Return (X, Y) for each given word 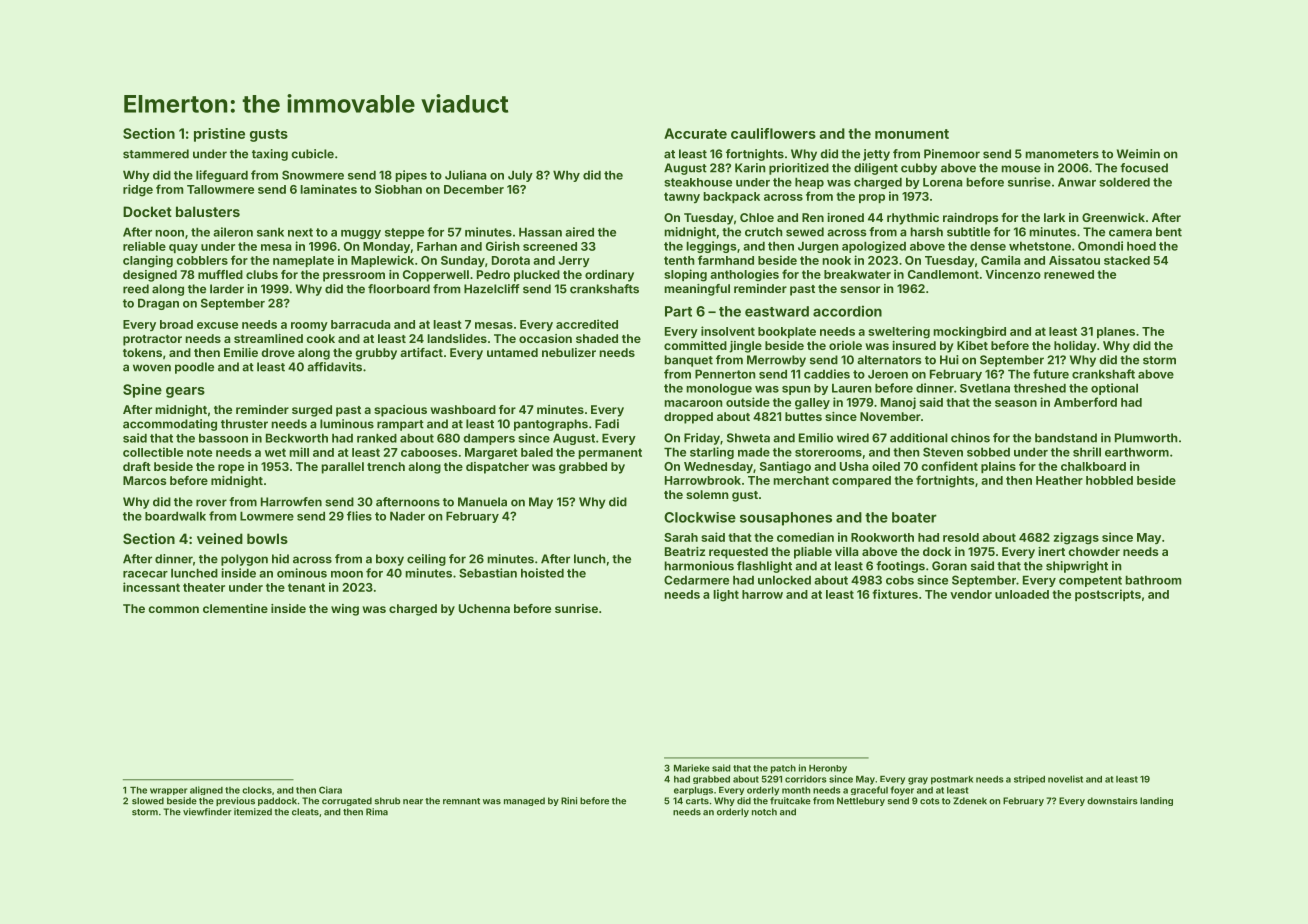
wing (345, 610)
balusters (208, 211)
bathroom (1153, 580)
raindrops (970, 219)
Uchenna (484, 608)
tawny (682, 197)
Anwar (1077, 182)
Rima (377, 812)
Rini (569, 801)
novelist (1065, 779)
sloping (685, 275)
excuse (217, 325)
